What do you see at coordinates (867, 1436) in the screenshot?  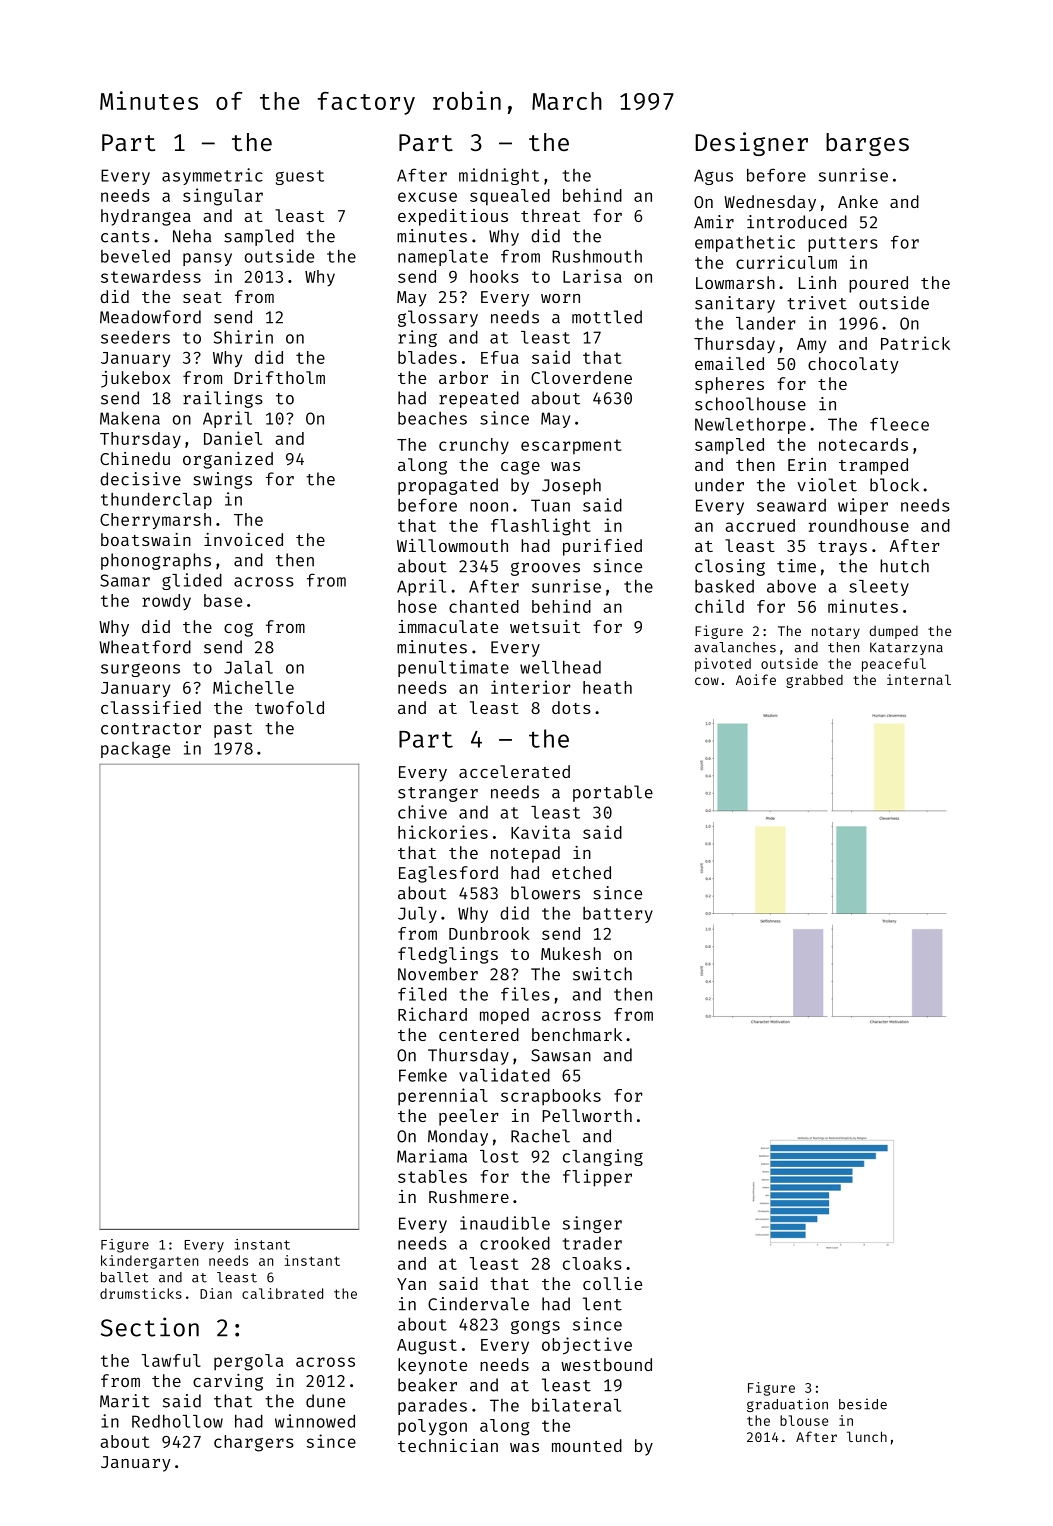 I see `lunch` at bounding box center [867, 1436].
